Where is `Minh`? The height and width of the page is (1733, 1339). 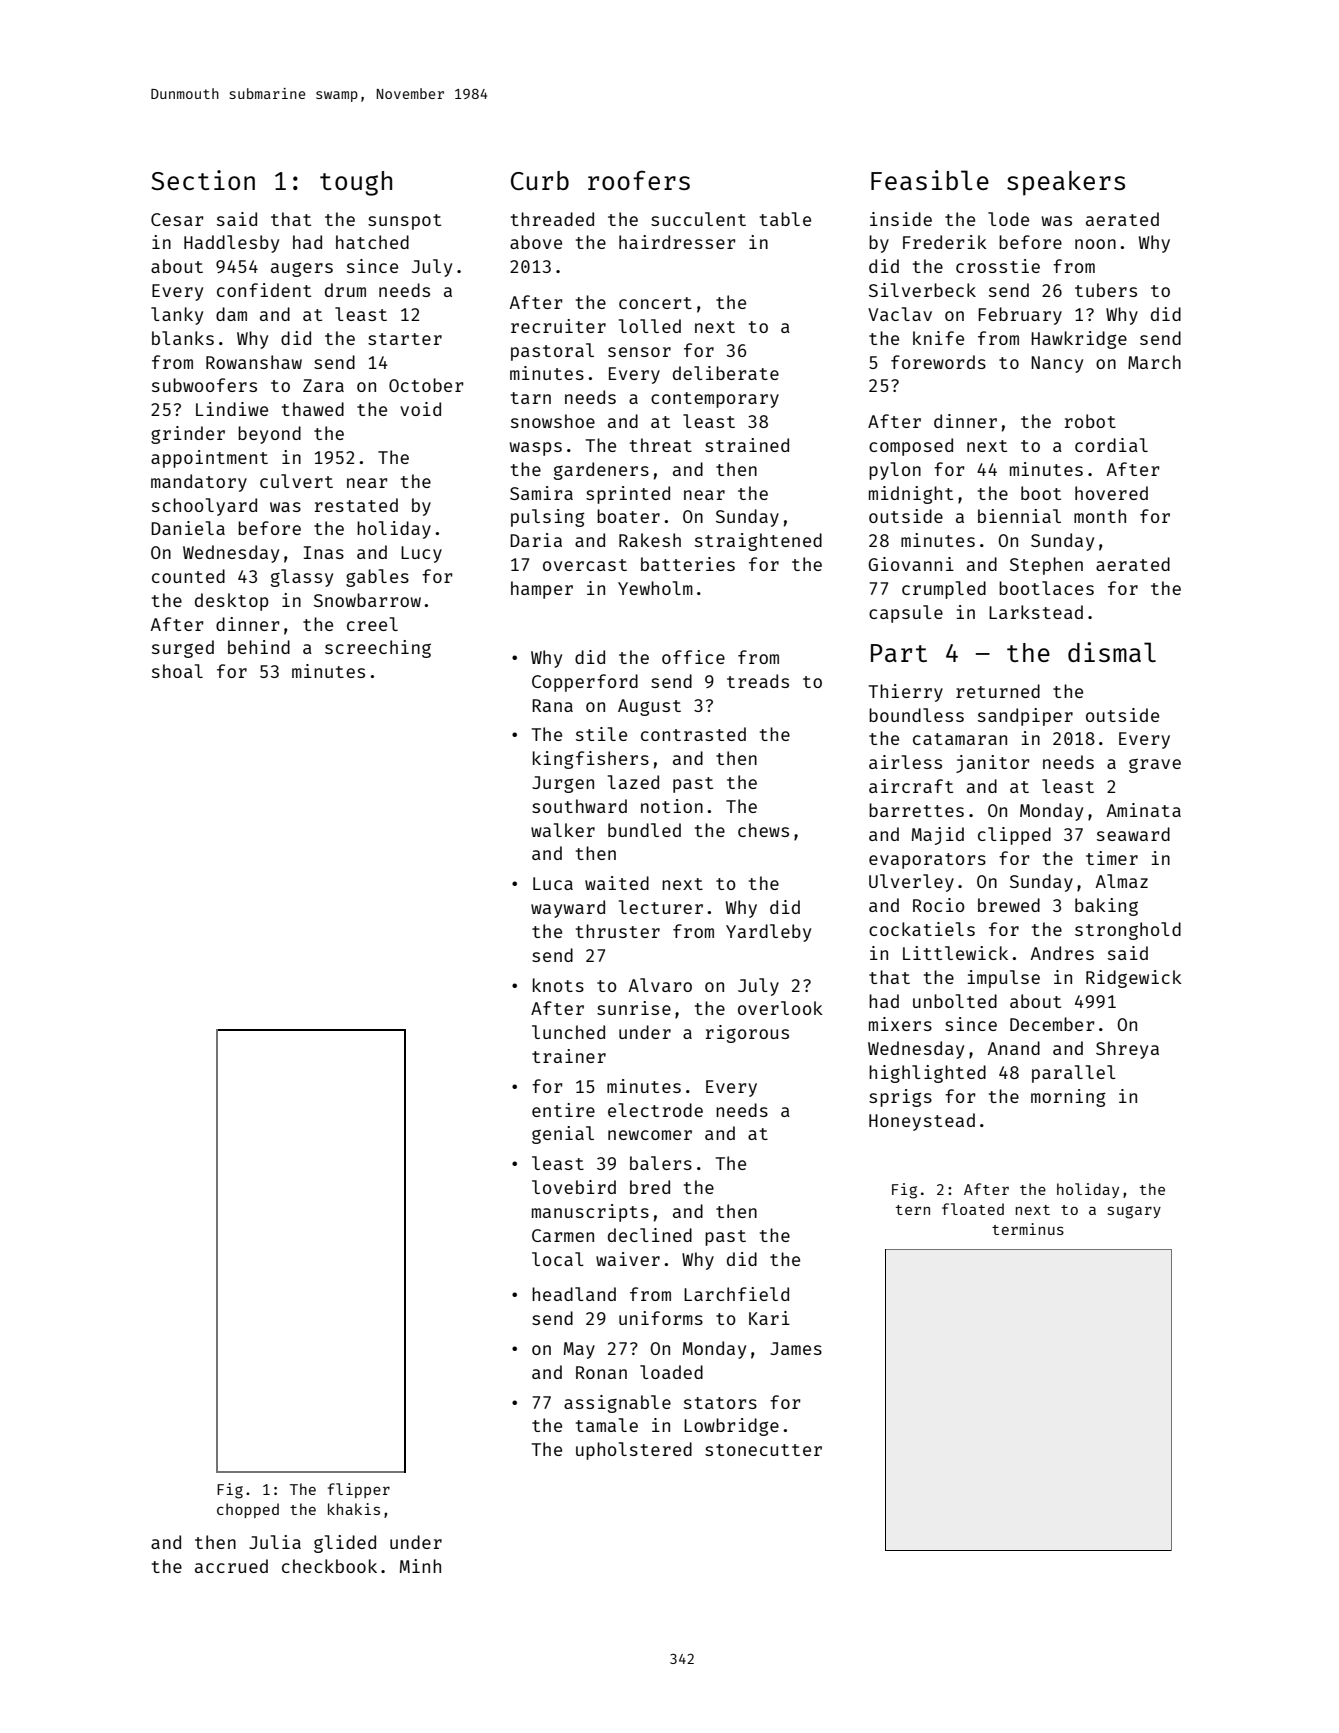
Minh is located at coordinates (420, 1566).
